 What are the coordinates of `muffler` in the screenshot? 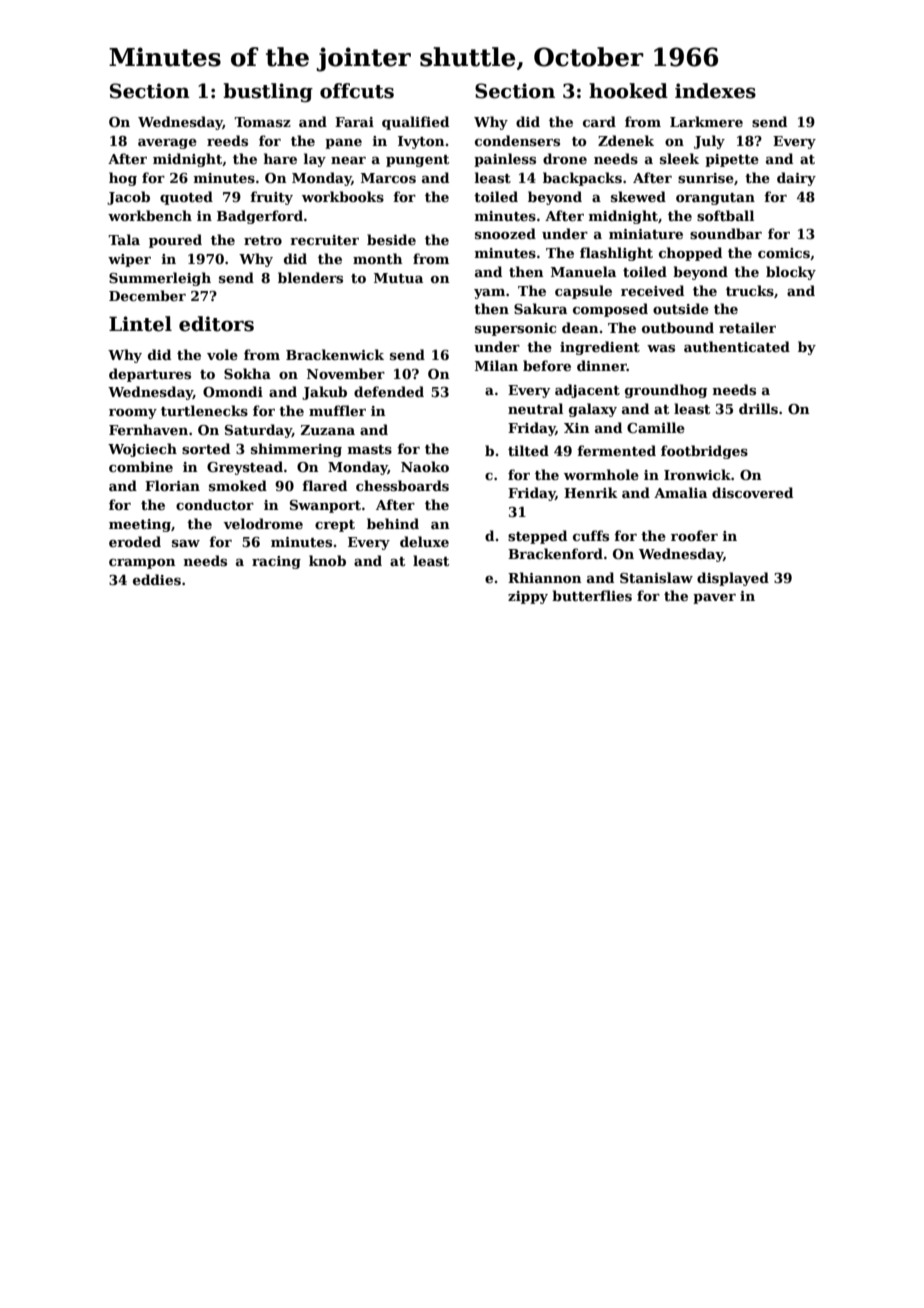 It's located at (337, 410).
